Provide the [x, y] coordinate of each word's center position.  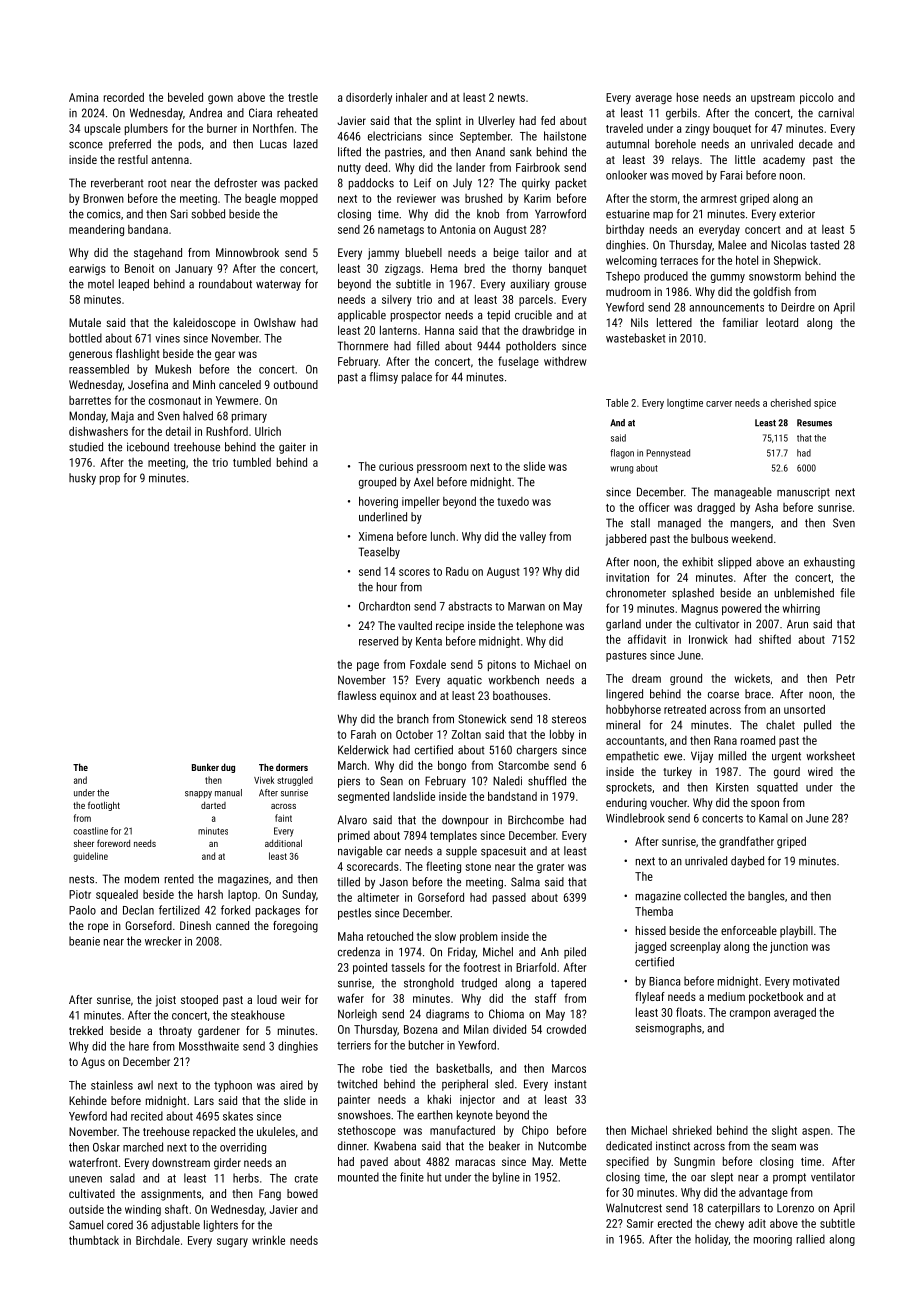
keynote [475, 1116]
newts [511, 98]
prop [110, 480]
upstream [773, 99]
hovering [378, 502]
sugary [232, 1242]
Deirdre [798, 307]
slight [784, 1131]
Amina [83, 97]
